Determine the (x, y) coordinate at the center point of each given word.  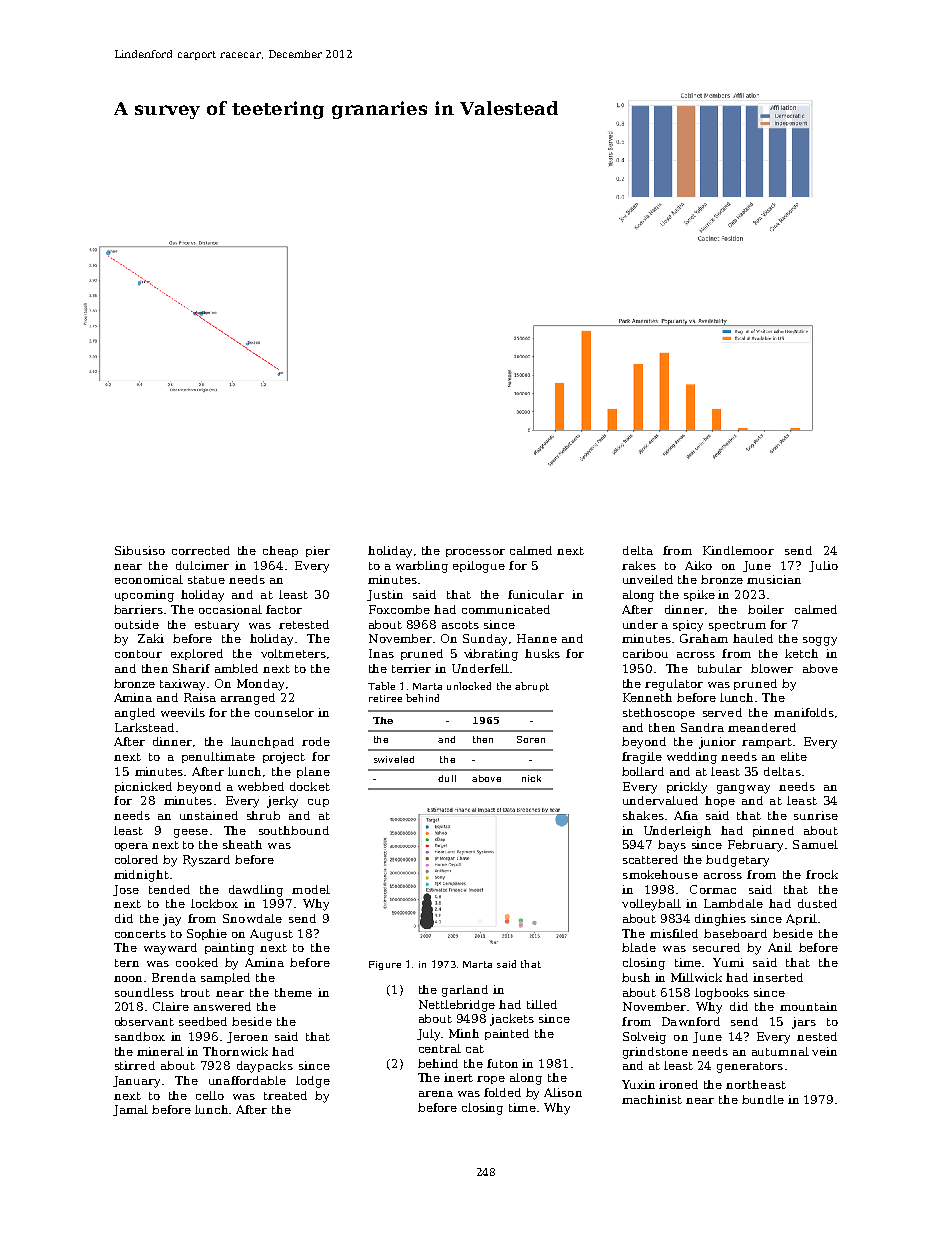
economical (149, 579)
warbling (422, 567)
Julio (823, 566)
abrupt (532, 687)
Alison (563, 1092)
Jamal (130, 1110)
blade (639, 947)
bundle (763, 1099)
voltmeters (293, 653)
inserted (778, 977)
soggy (820, 641)
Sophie (207, 934)
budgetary (737, 861)
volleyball (651, 905)
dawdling (256, 891)
